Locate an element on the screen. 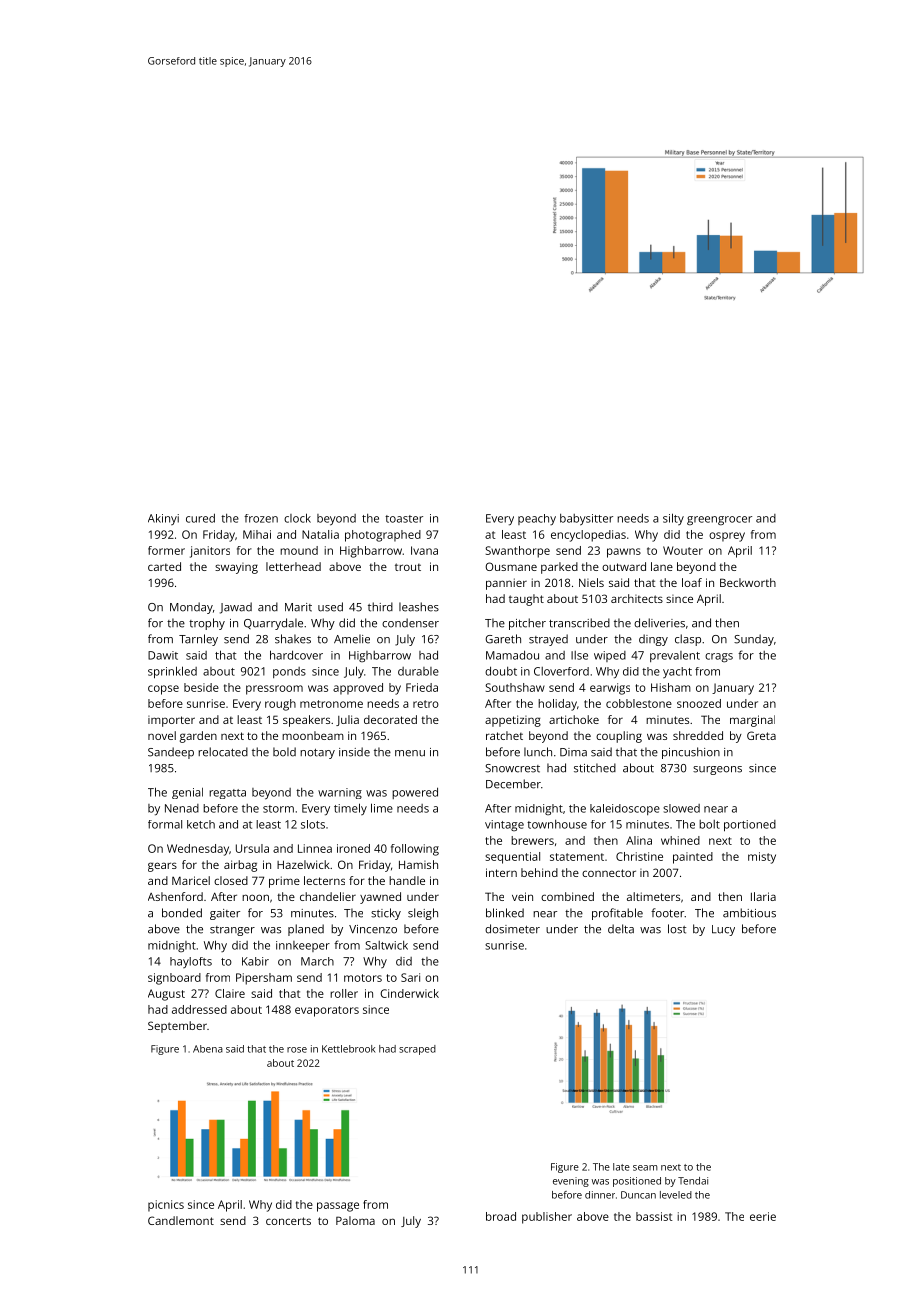 This screenshot has height=1314, width=924. bonded is located at coordinates (182, 913).
